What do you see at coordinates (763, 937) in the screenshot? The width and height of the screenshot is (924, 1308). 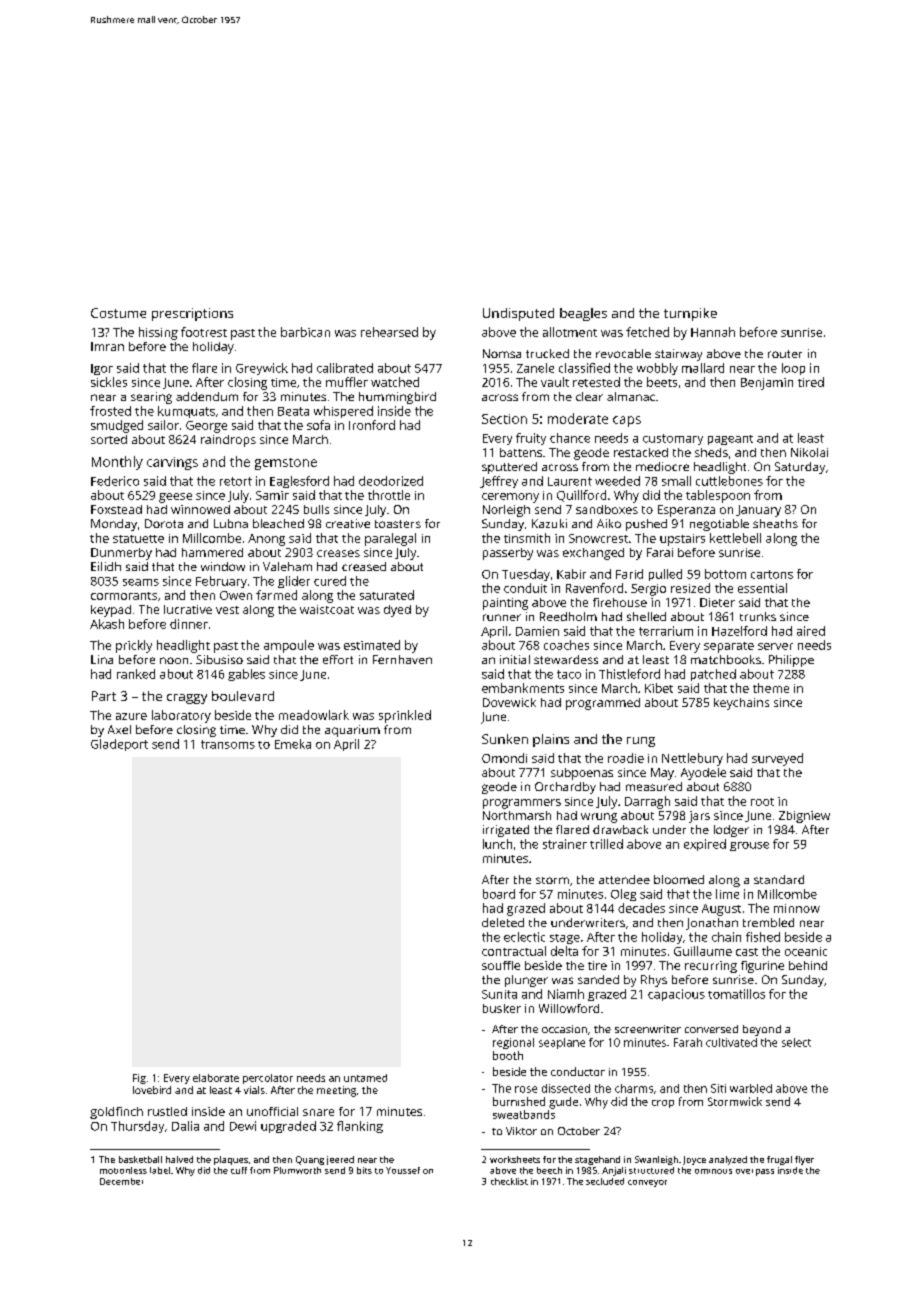 I see `fished` at bounding box center [763, 937].
